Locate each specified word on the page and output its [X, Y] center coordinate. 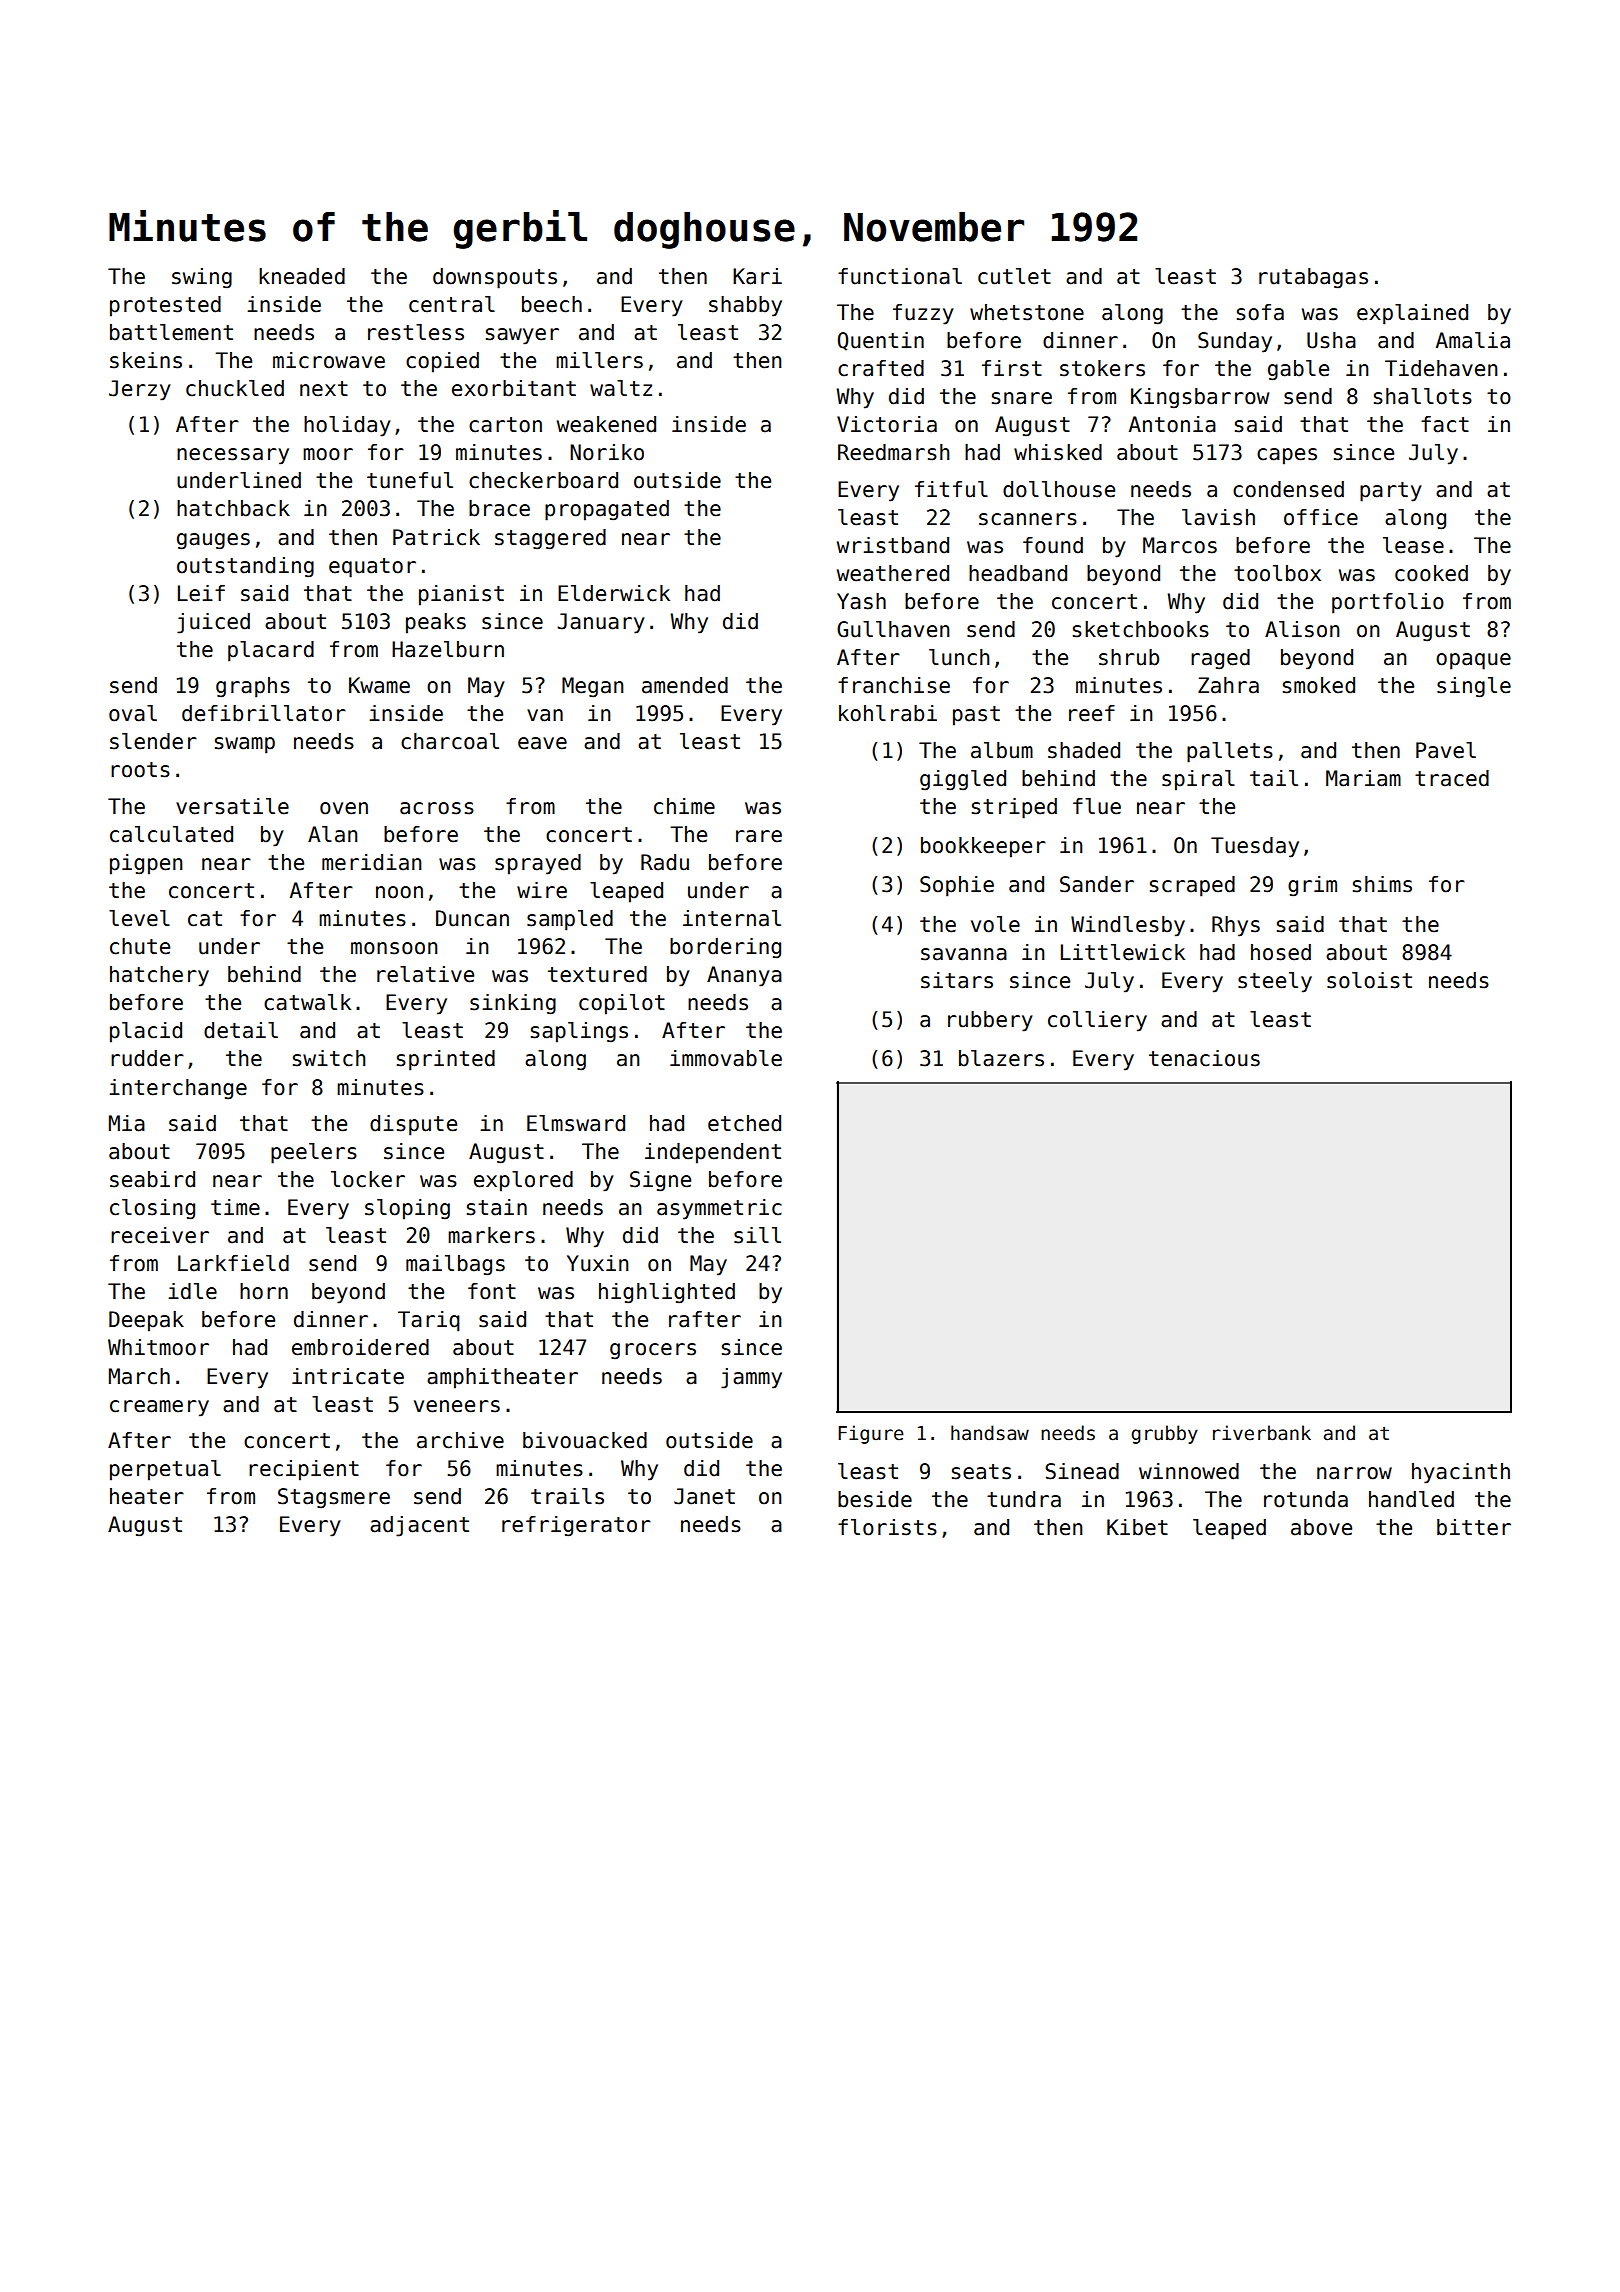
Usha [1331, 340]
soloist [1369, 980]
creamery [159, 1408]
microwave [329, 360]
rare [759, 836]
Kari [757, 276]
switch [329, 1058]
